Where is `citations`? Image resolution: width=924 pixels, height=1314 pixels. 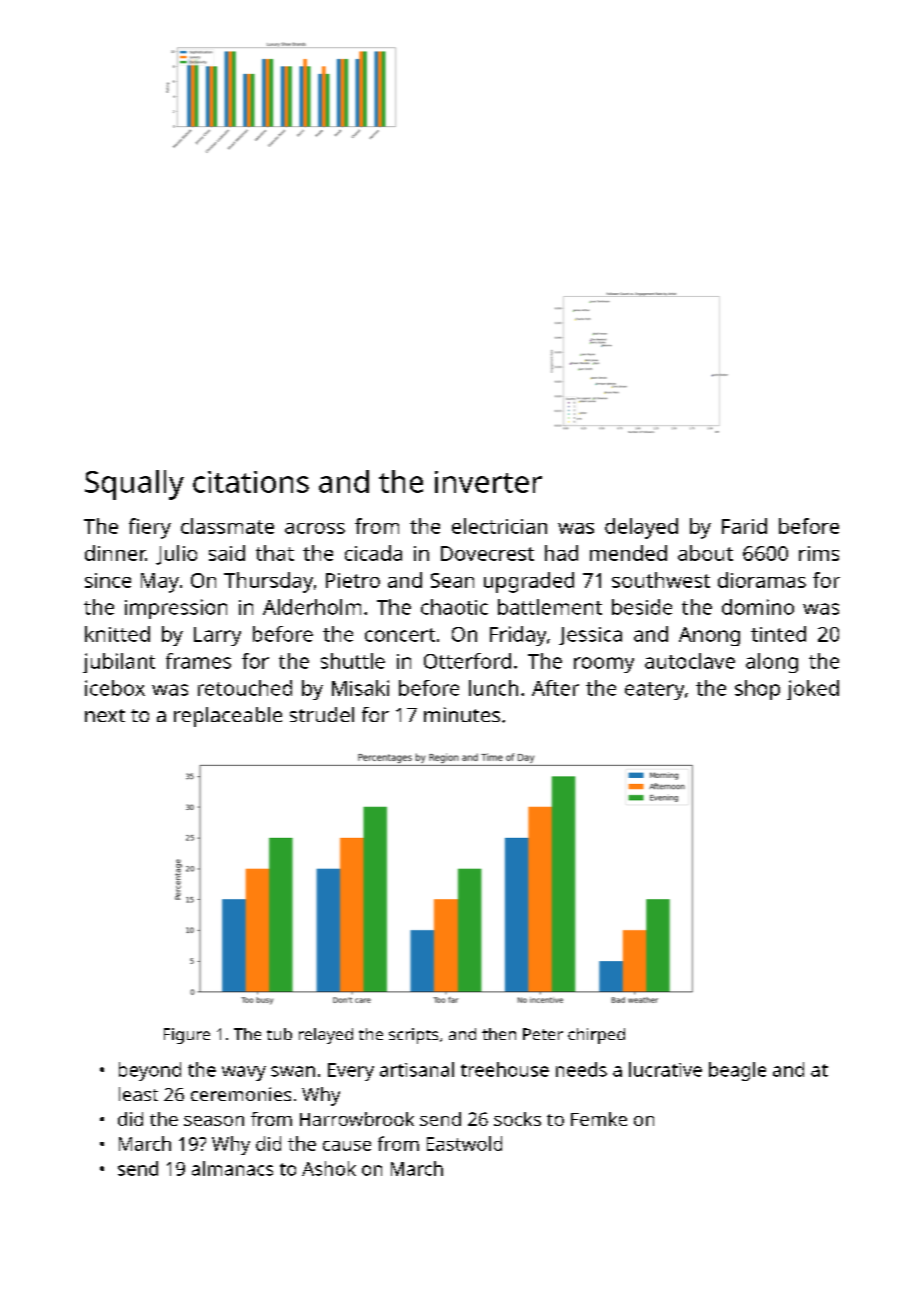
citations is located at coordinates (251, 482).
